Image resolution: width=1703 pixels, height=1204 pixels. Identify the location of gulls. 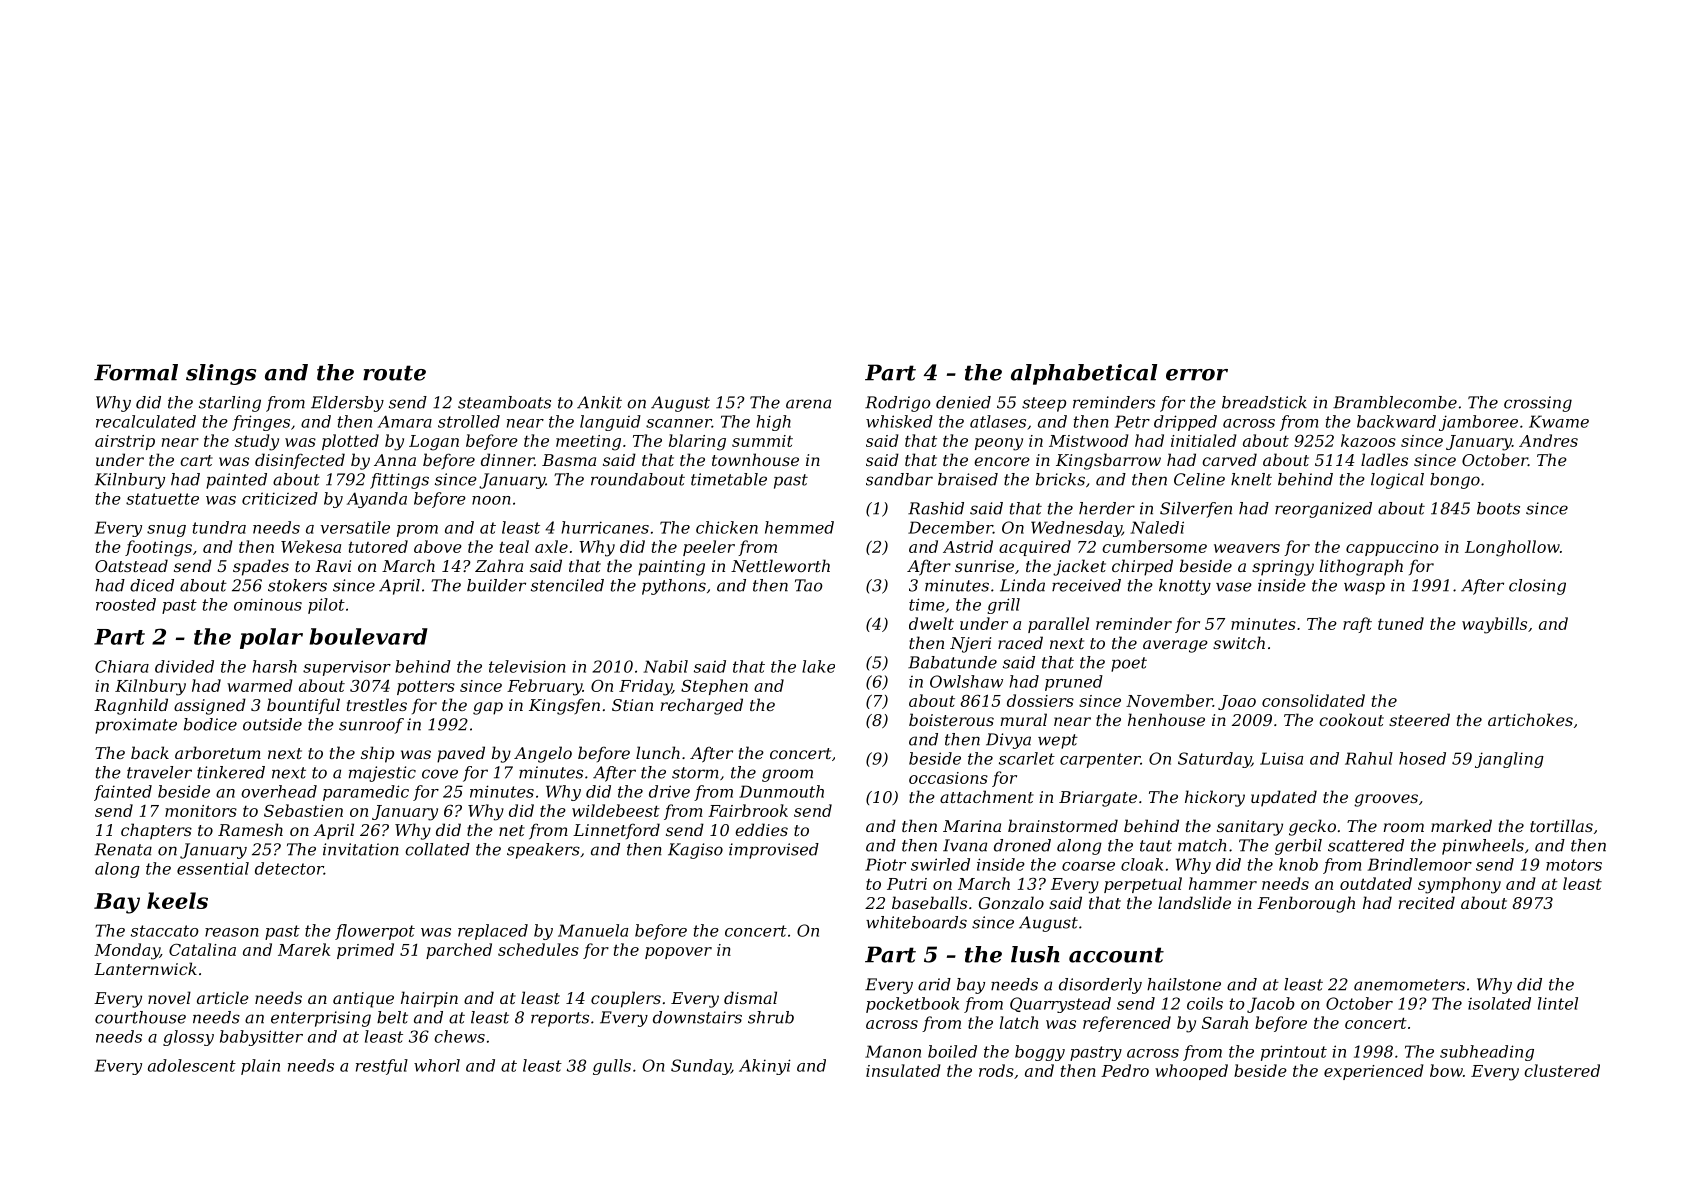
(612, 1067).
